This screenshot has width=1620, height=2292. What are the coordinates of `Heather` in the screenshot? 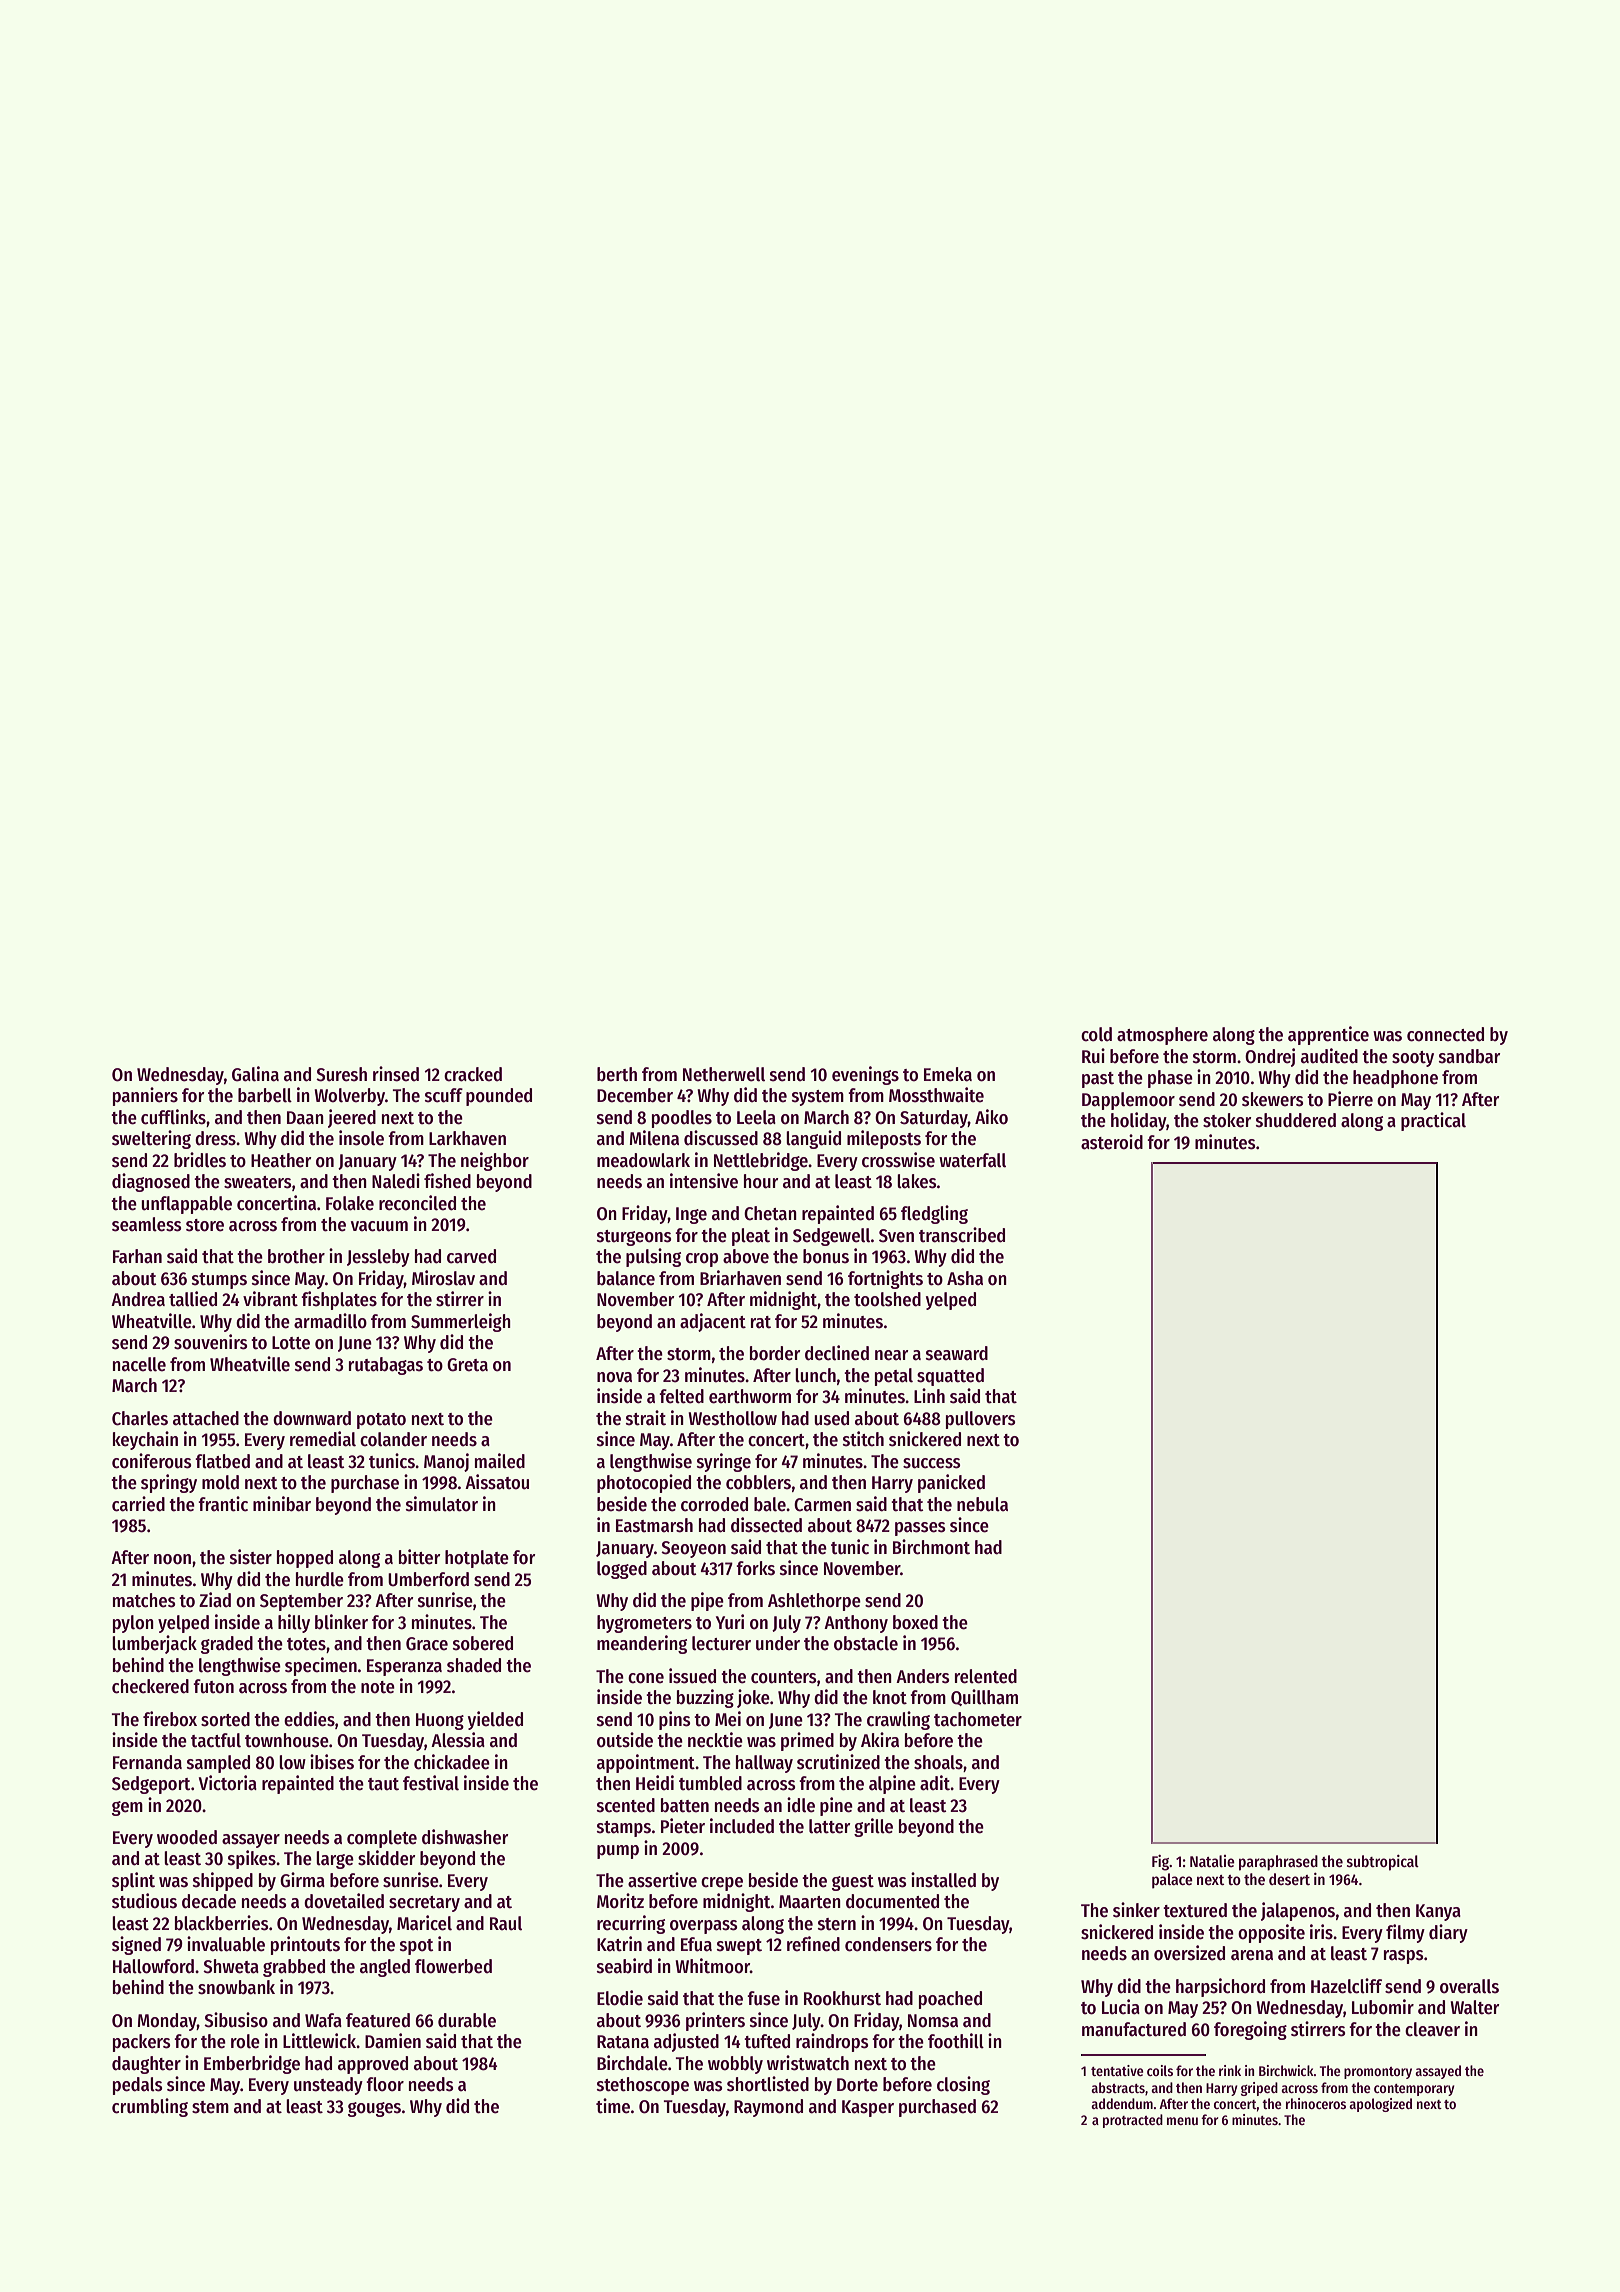 It's located at (281, 1160).
